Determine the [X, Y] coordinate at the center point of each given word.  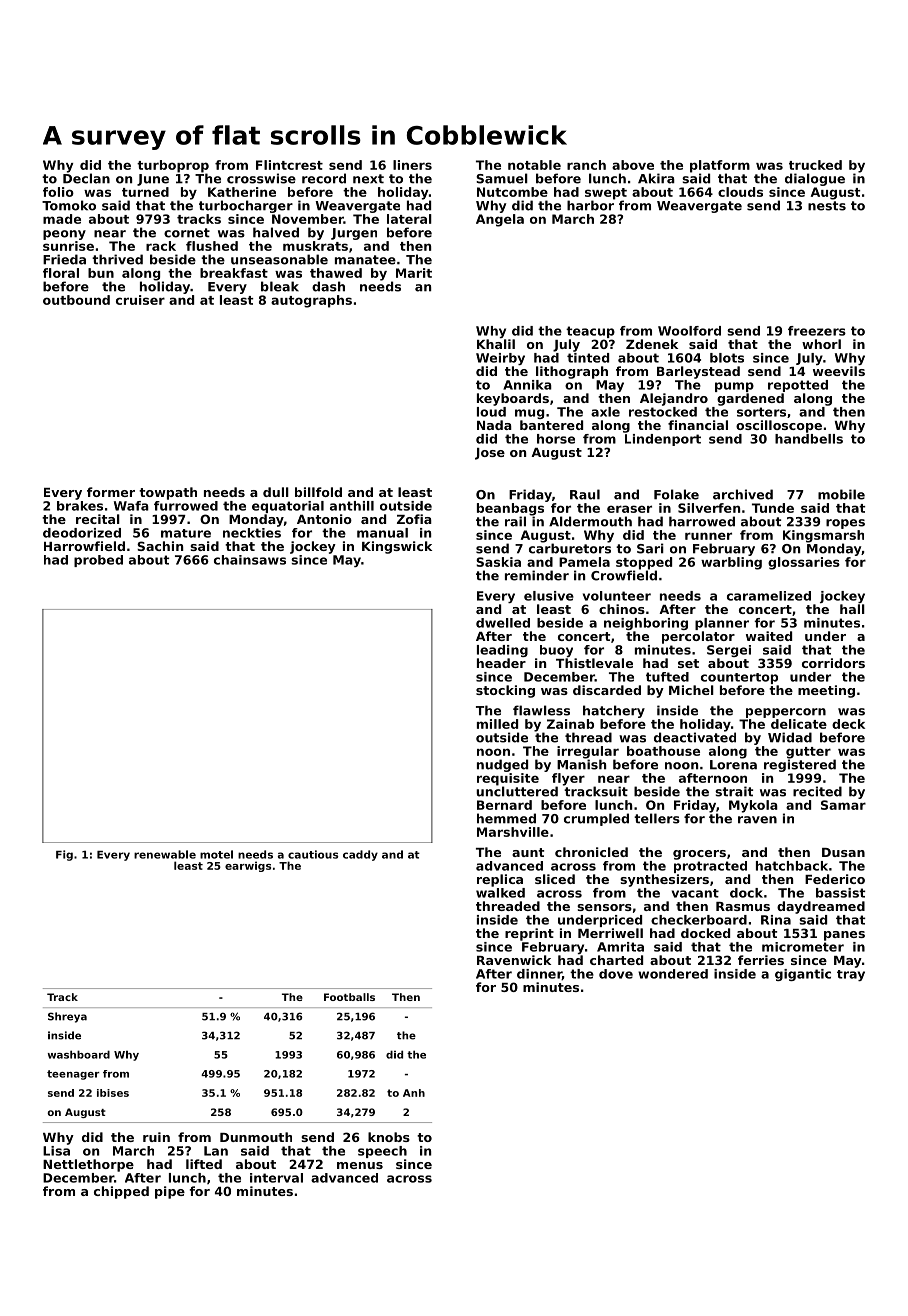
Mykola [753, 806]
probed [98, 561]
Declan [86, 178]
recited [817, 791]
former [111, 492]
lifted [204, 1164]
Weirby [500, 359]
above [633, 165]
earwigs [248, 866]
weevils [839, 371]
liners [412, 165]
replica [500, 880]
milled [497, 724]
